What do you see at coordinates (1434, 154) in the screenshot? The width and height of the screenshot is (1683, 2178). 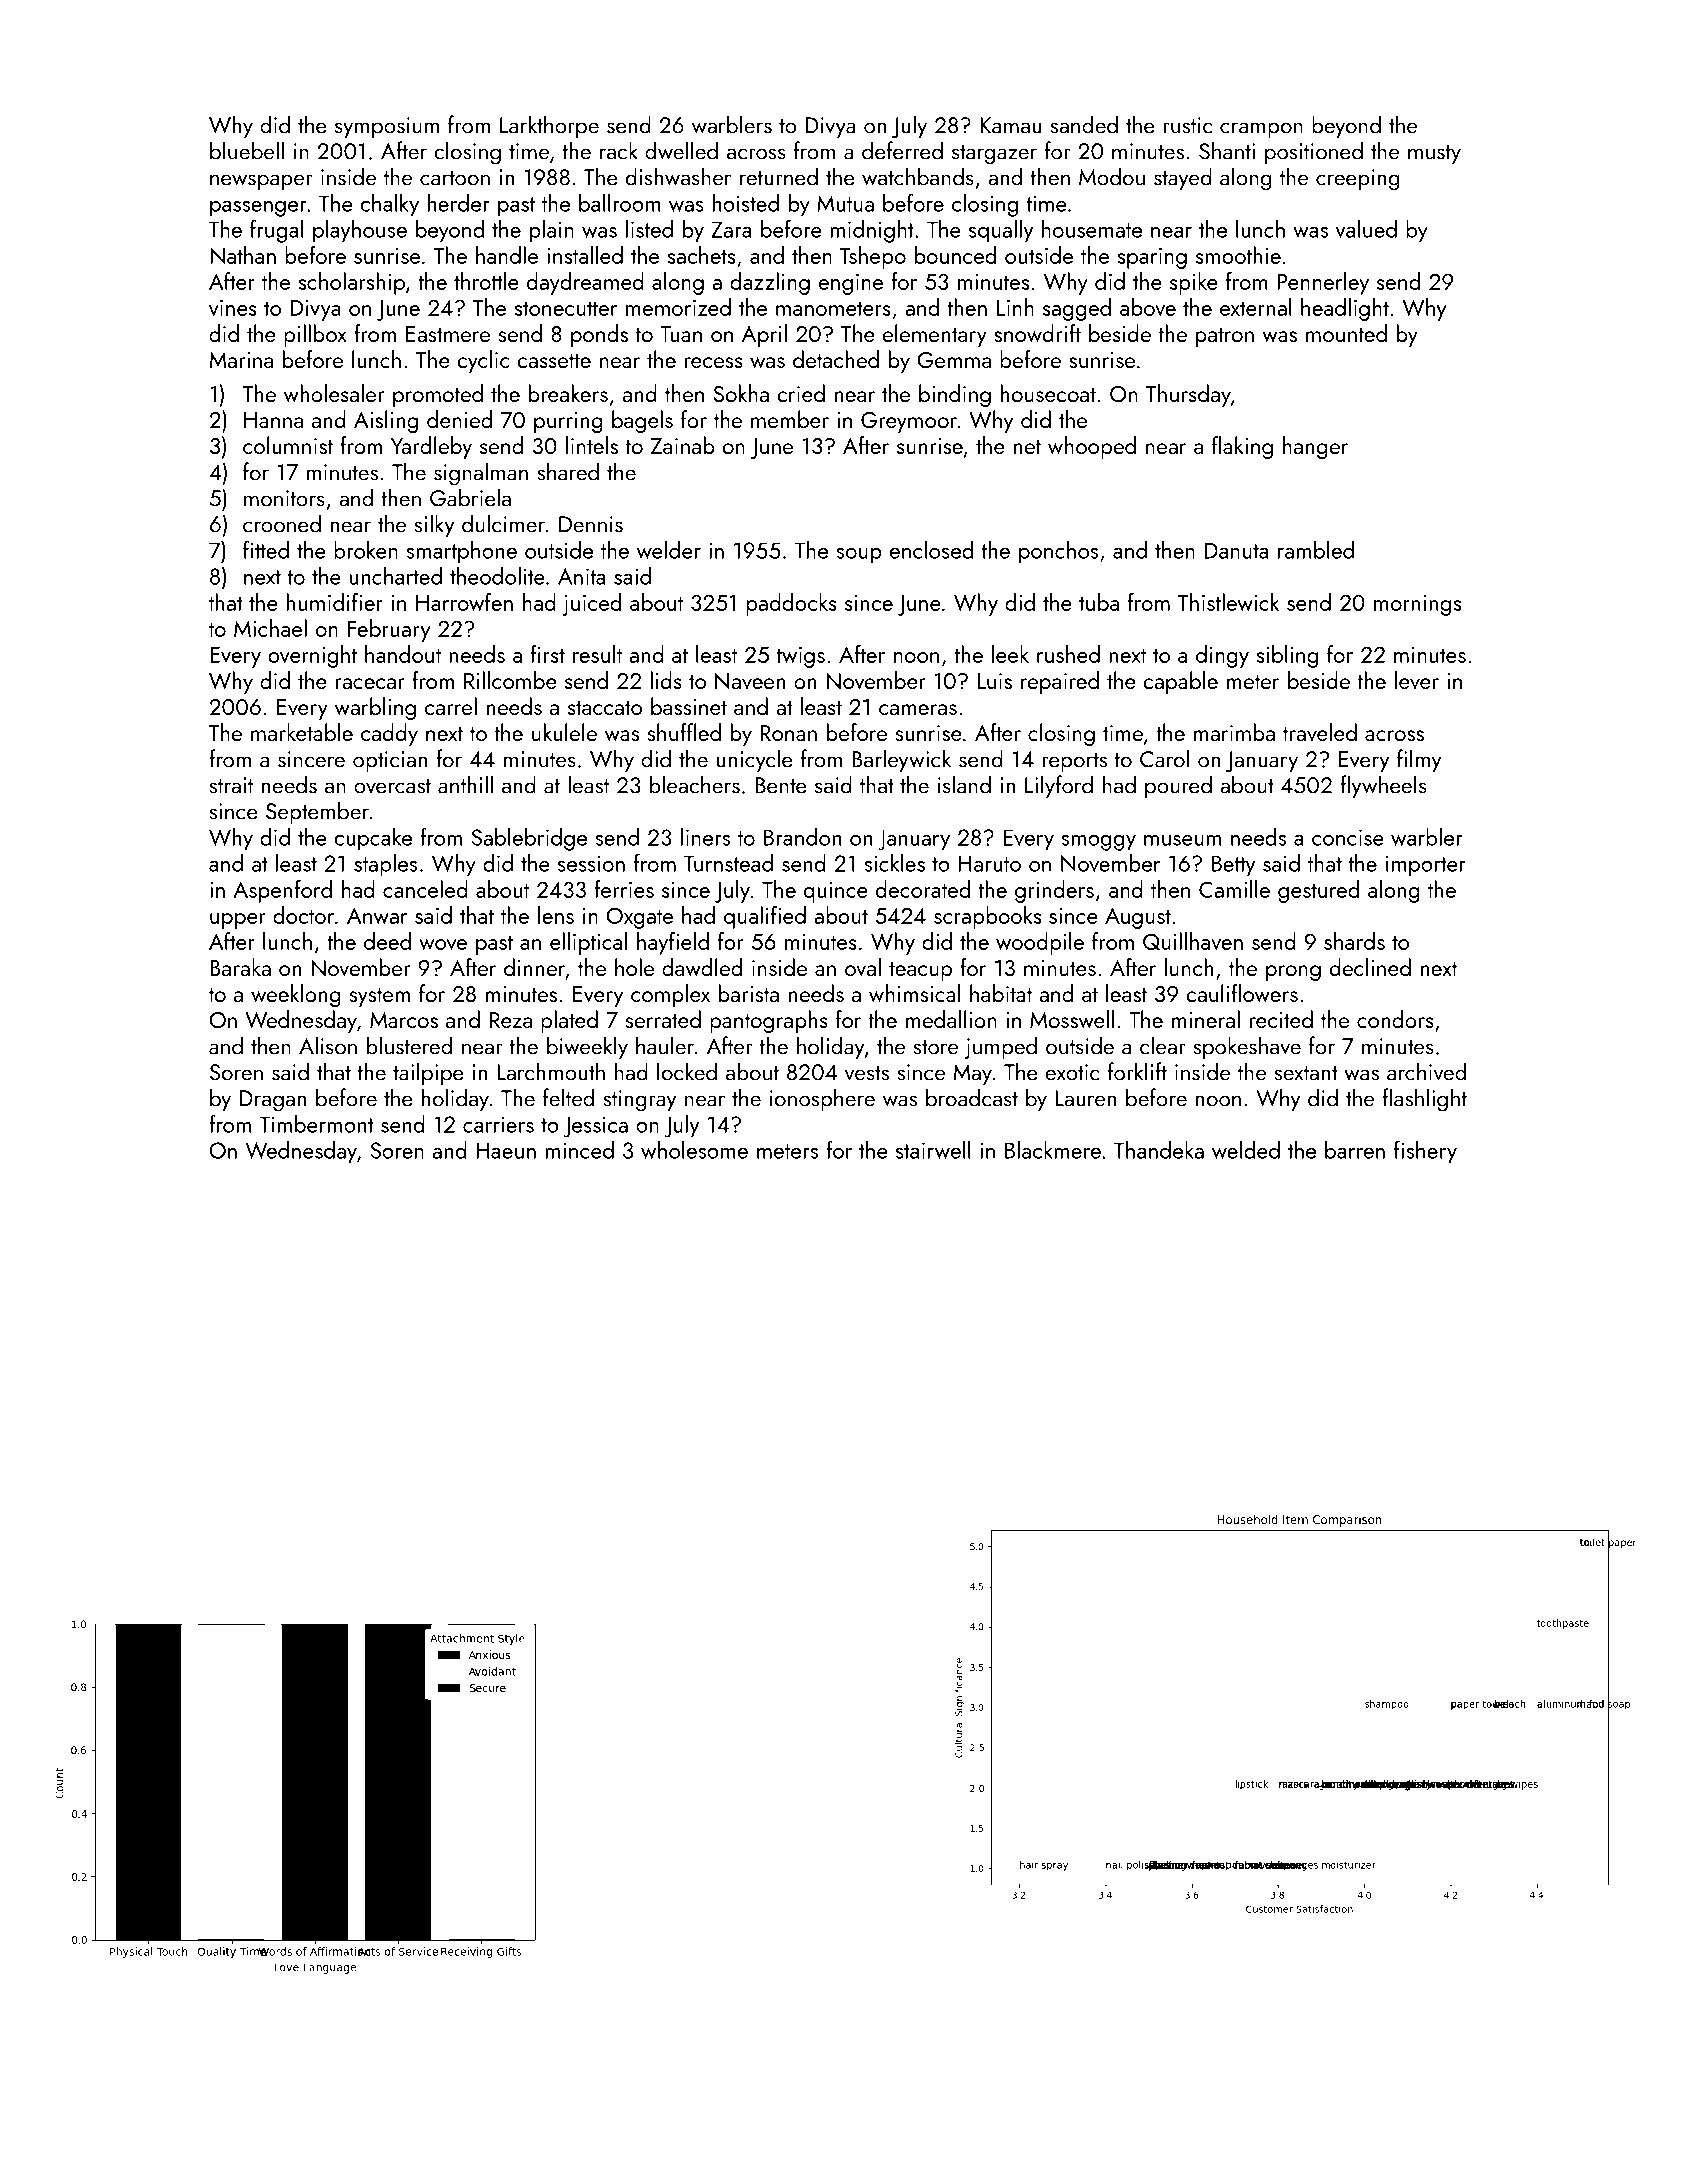 I see `musty` at bounding box center [1434, 154].
